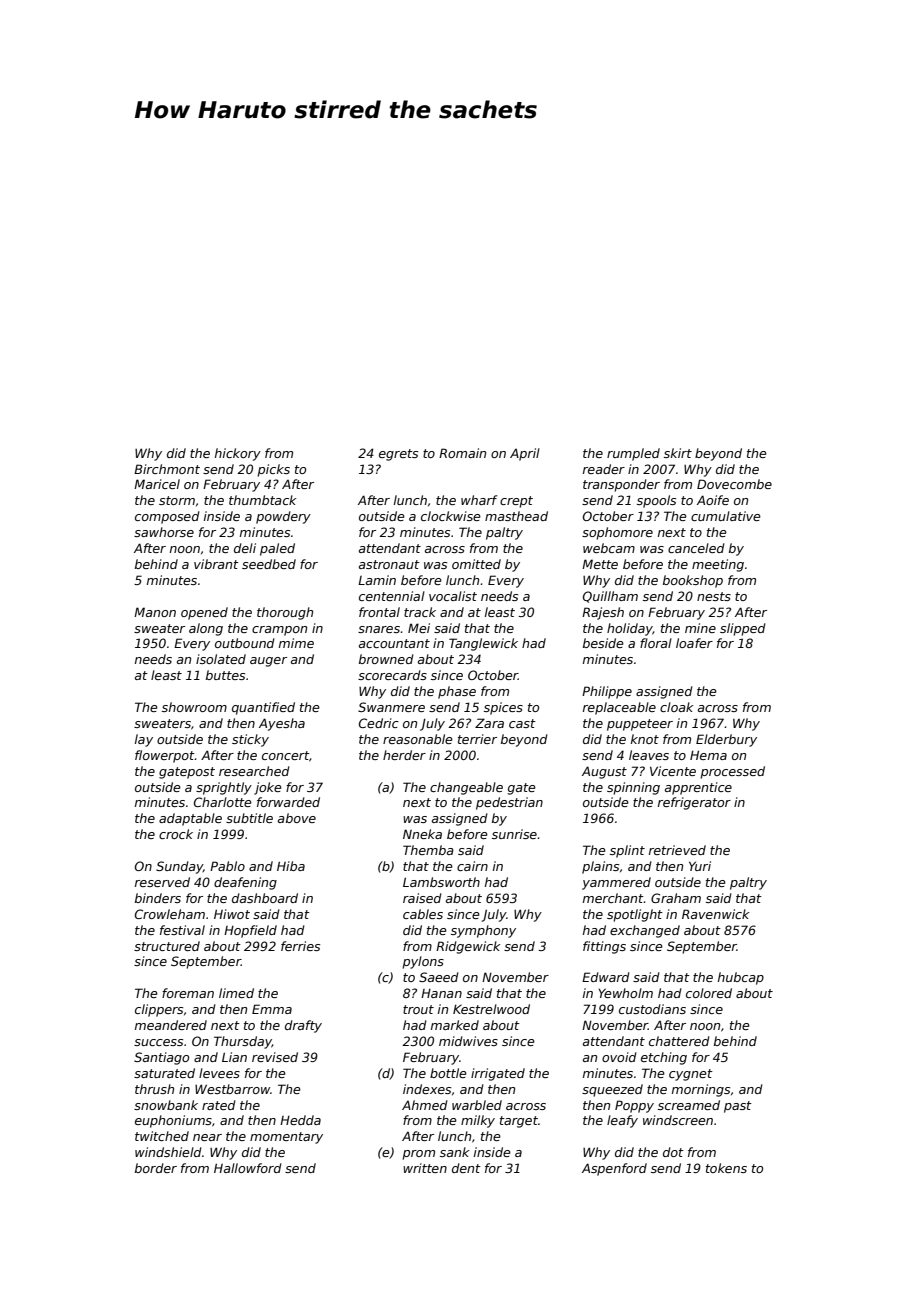  I want to click on ferries, so click(300, 946).
